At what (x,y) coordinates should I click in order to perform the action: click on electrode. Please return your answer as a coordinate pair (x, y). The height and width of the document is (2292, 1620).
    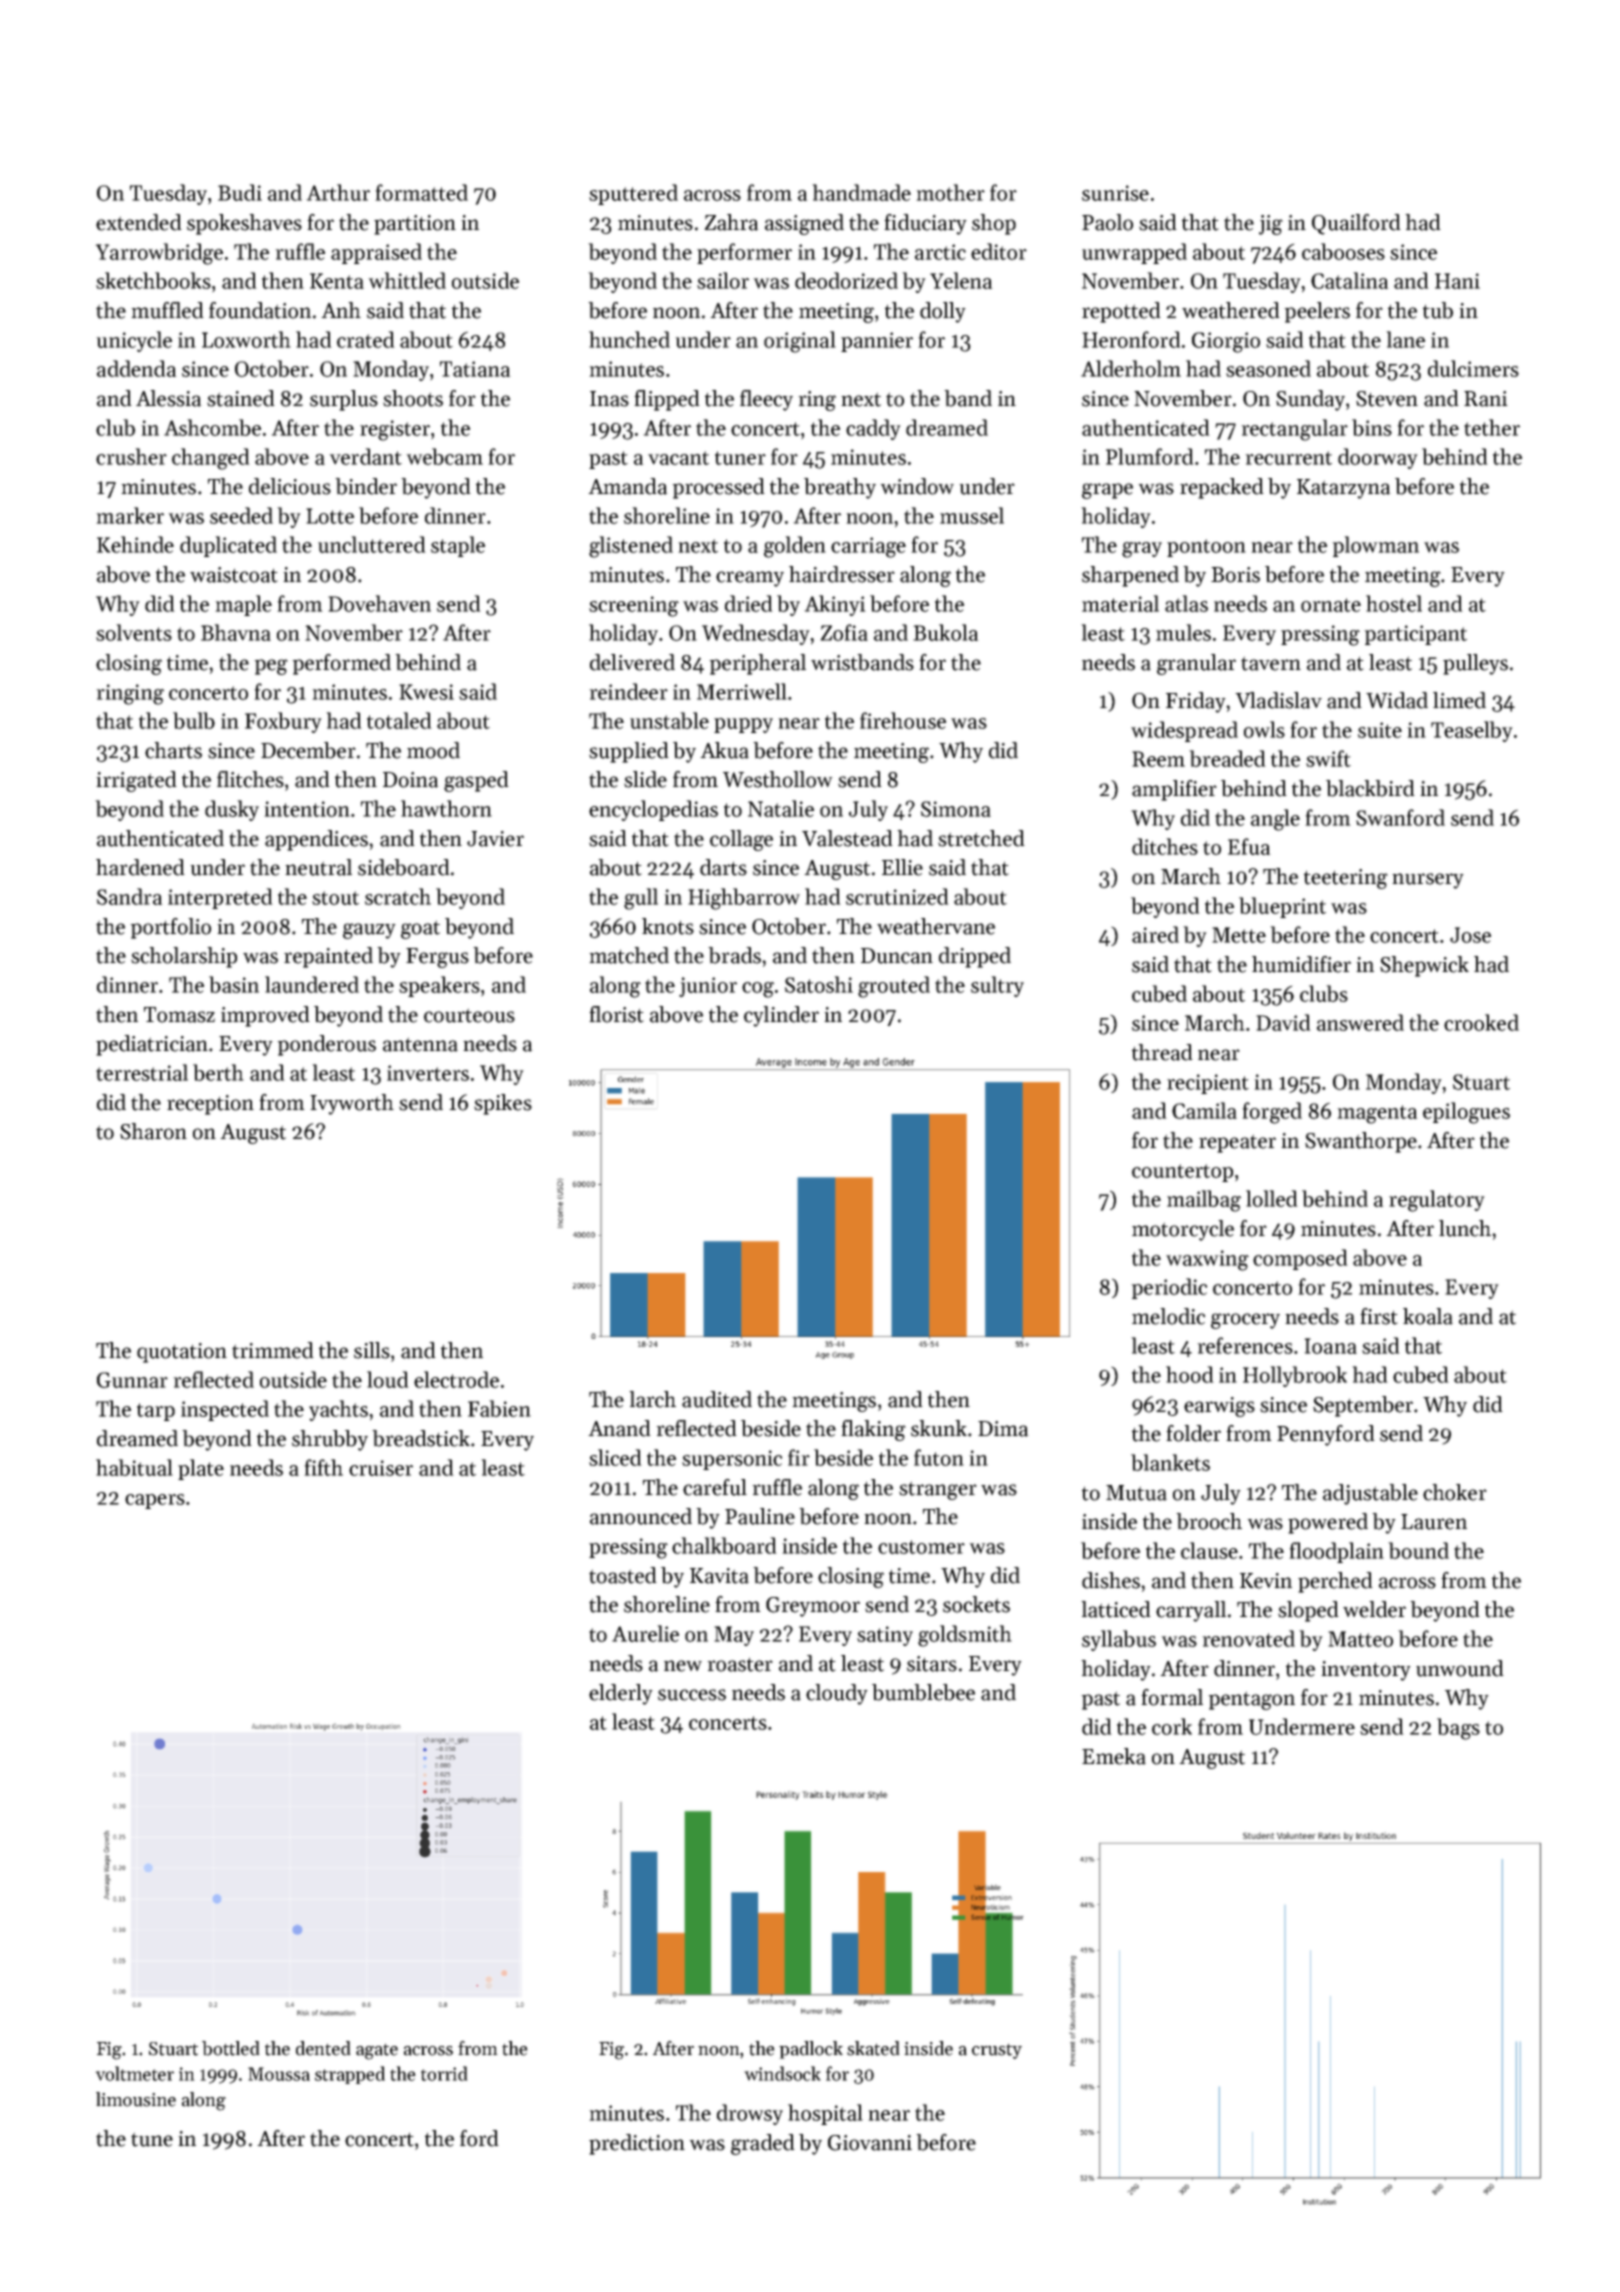
    Looking at the image, I should click on (456, 1379).
